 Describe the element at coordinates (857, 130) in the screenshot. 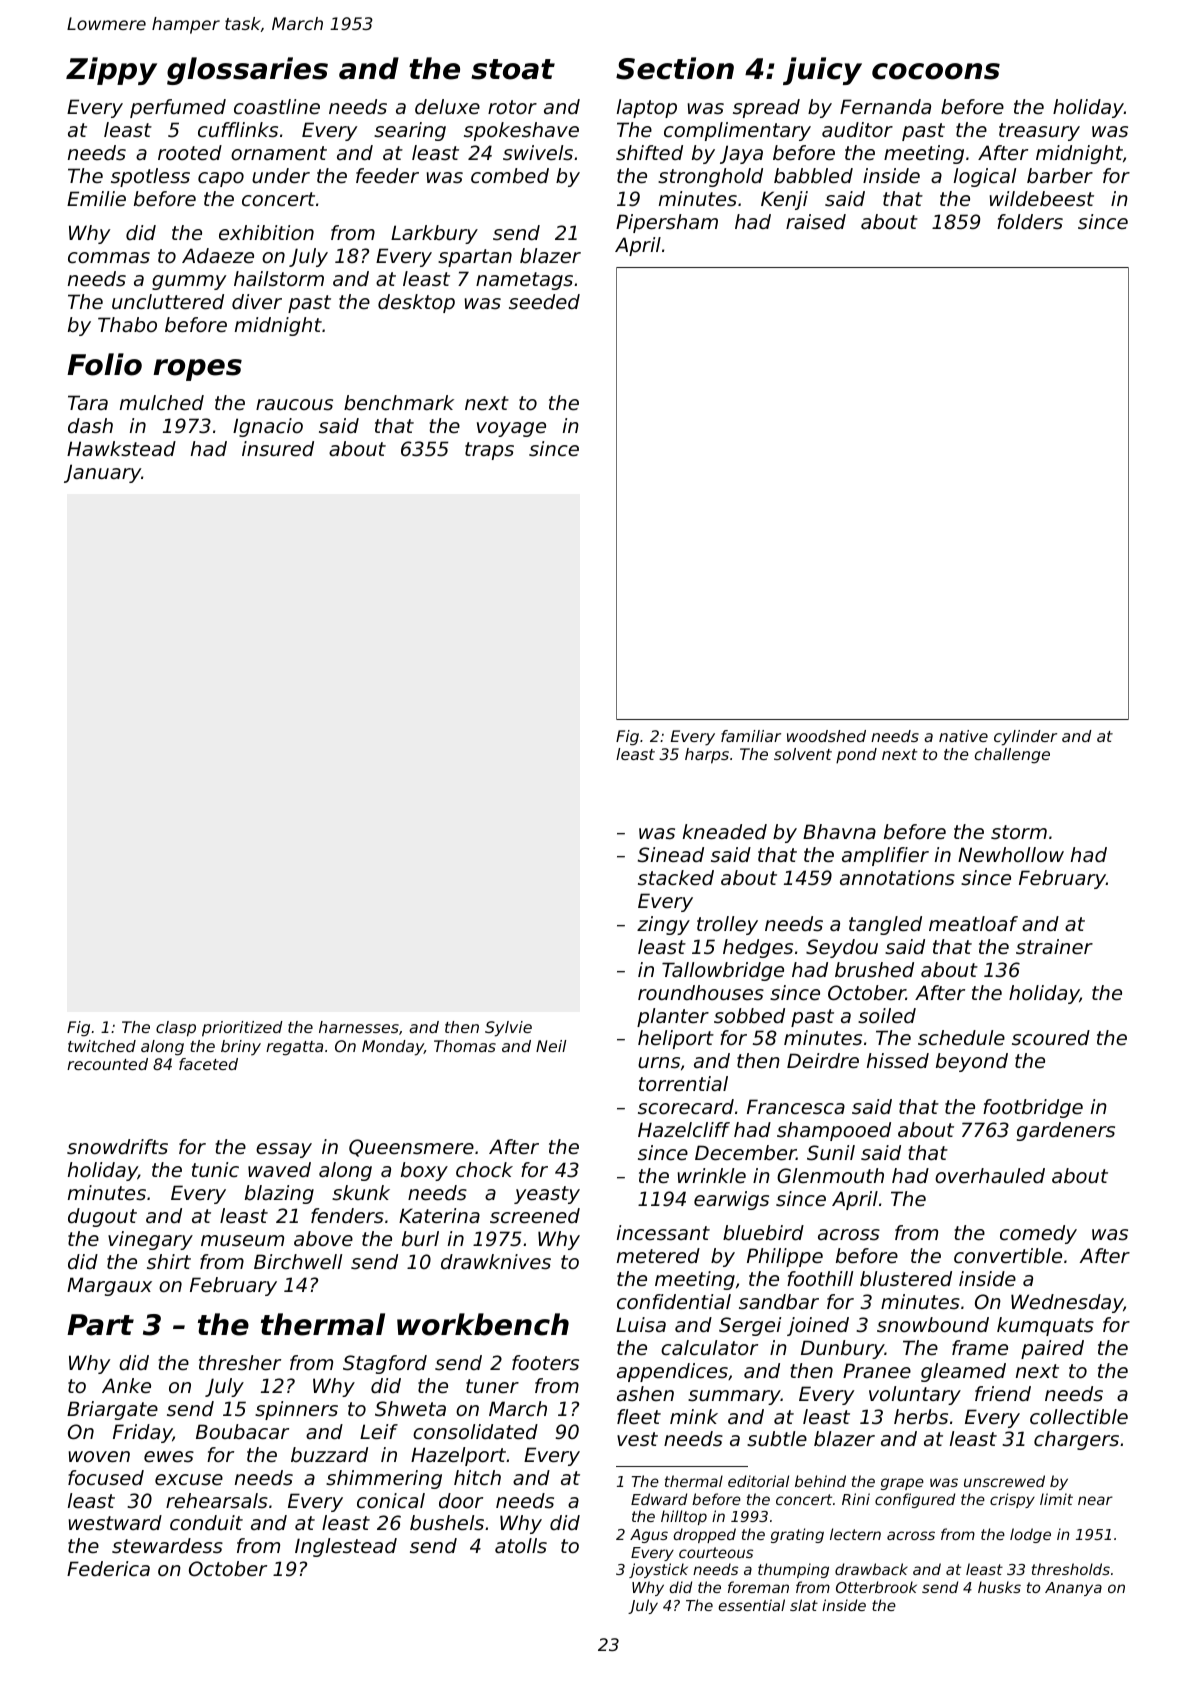

I see `auditor` at that location.
